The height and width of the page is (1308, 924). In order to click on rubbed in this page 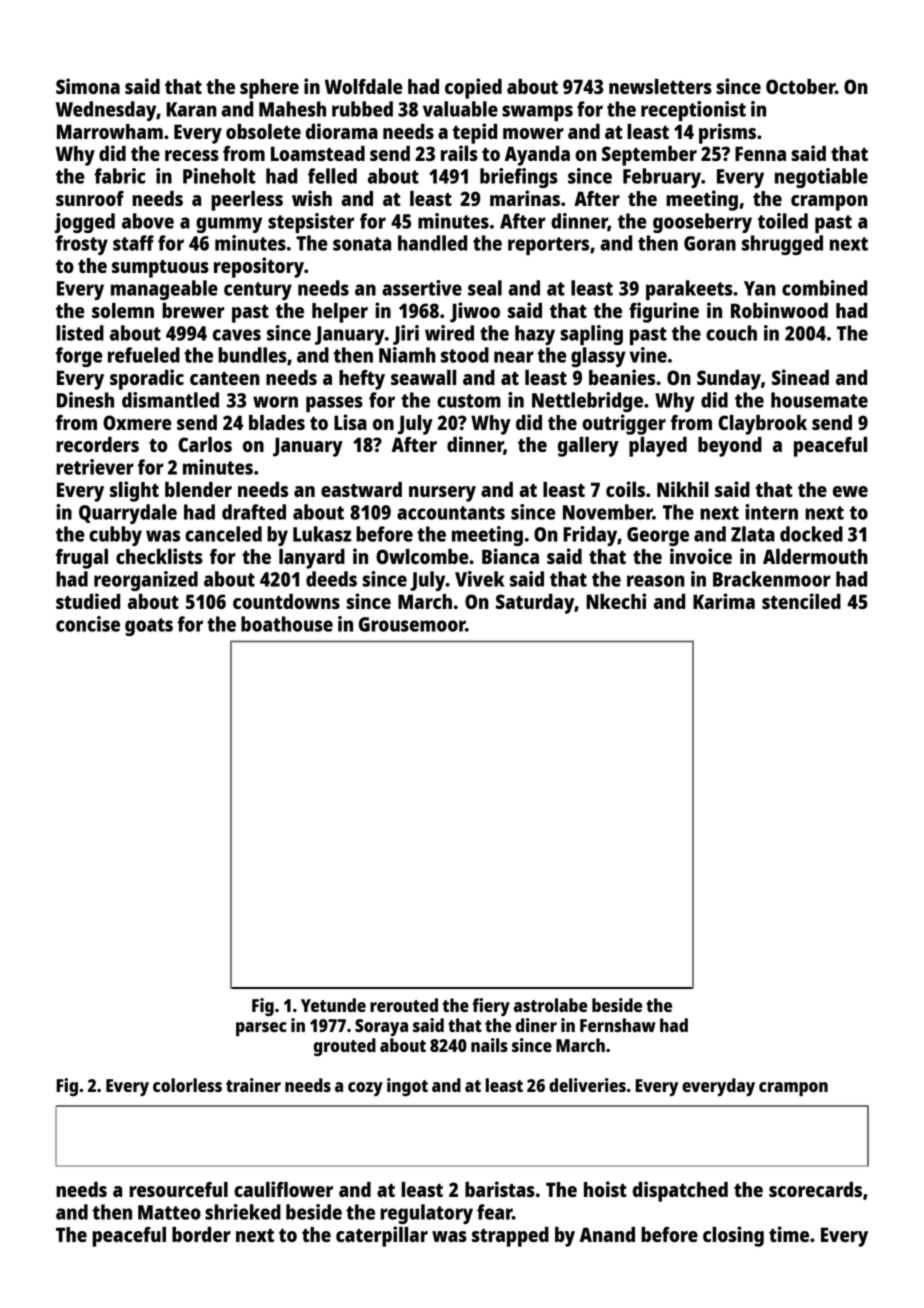, I will do `click(362, 109)`.
